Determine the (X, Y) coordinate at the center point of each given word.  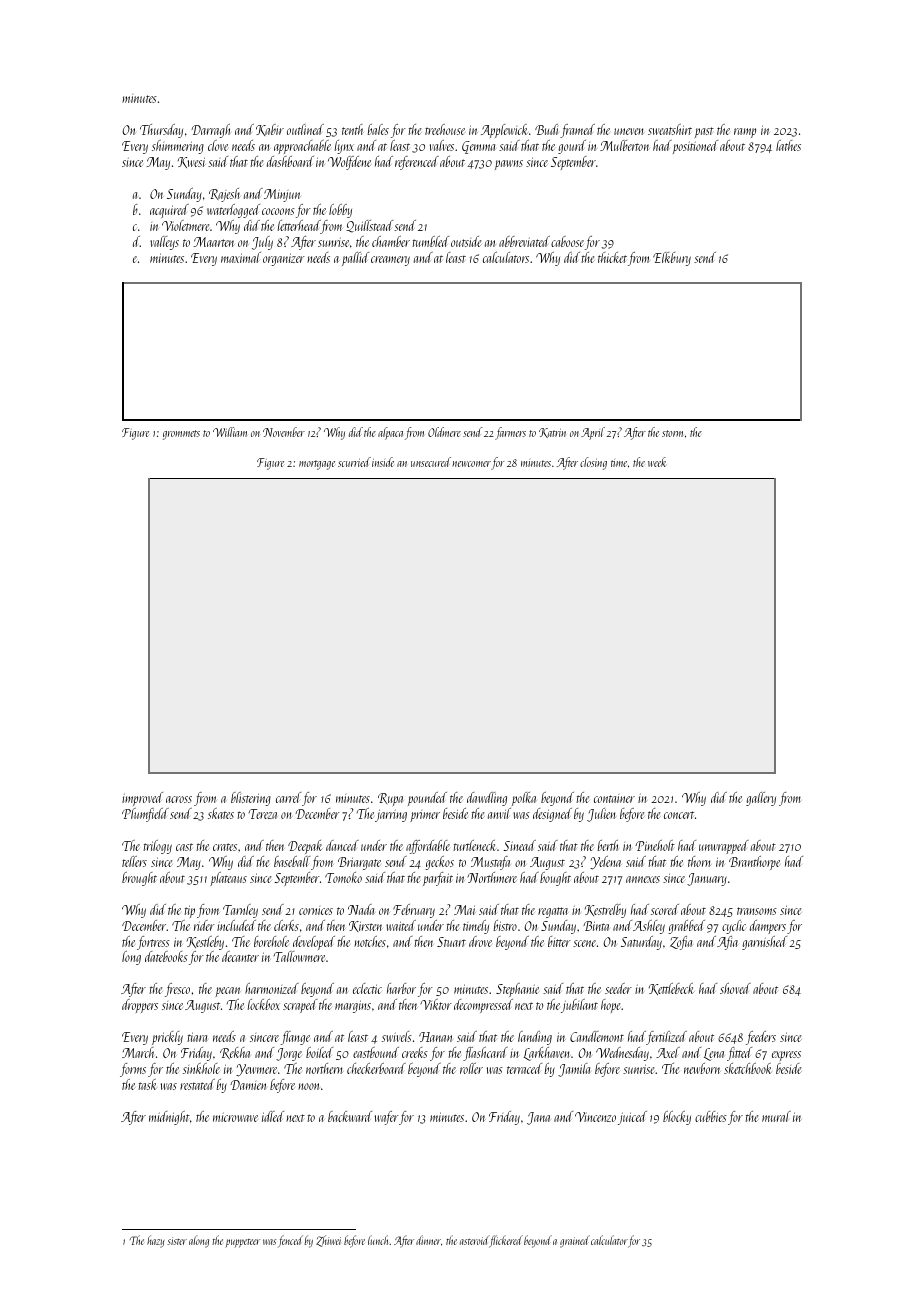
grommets (181, 435)
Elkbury (672, 259)
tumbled (430, 241)
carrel (288, 797)
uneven (629, 131)
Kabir (270, 130)
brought (139, 879)
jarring (391, 815)
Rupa (390, 799)
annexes (643, 879)
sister (177, 1241)
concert (679, 815)
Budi (546, 129)
